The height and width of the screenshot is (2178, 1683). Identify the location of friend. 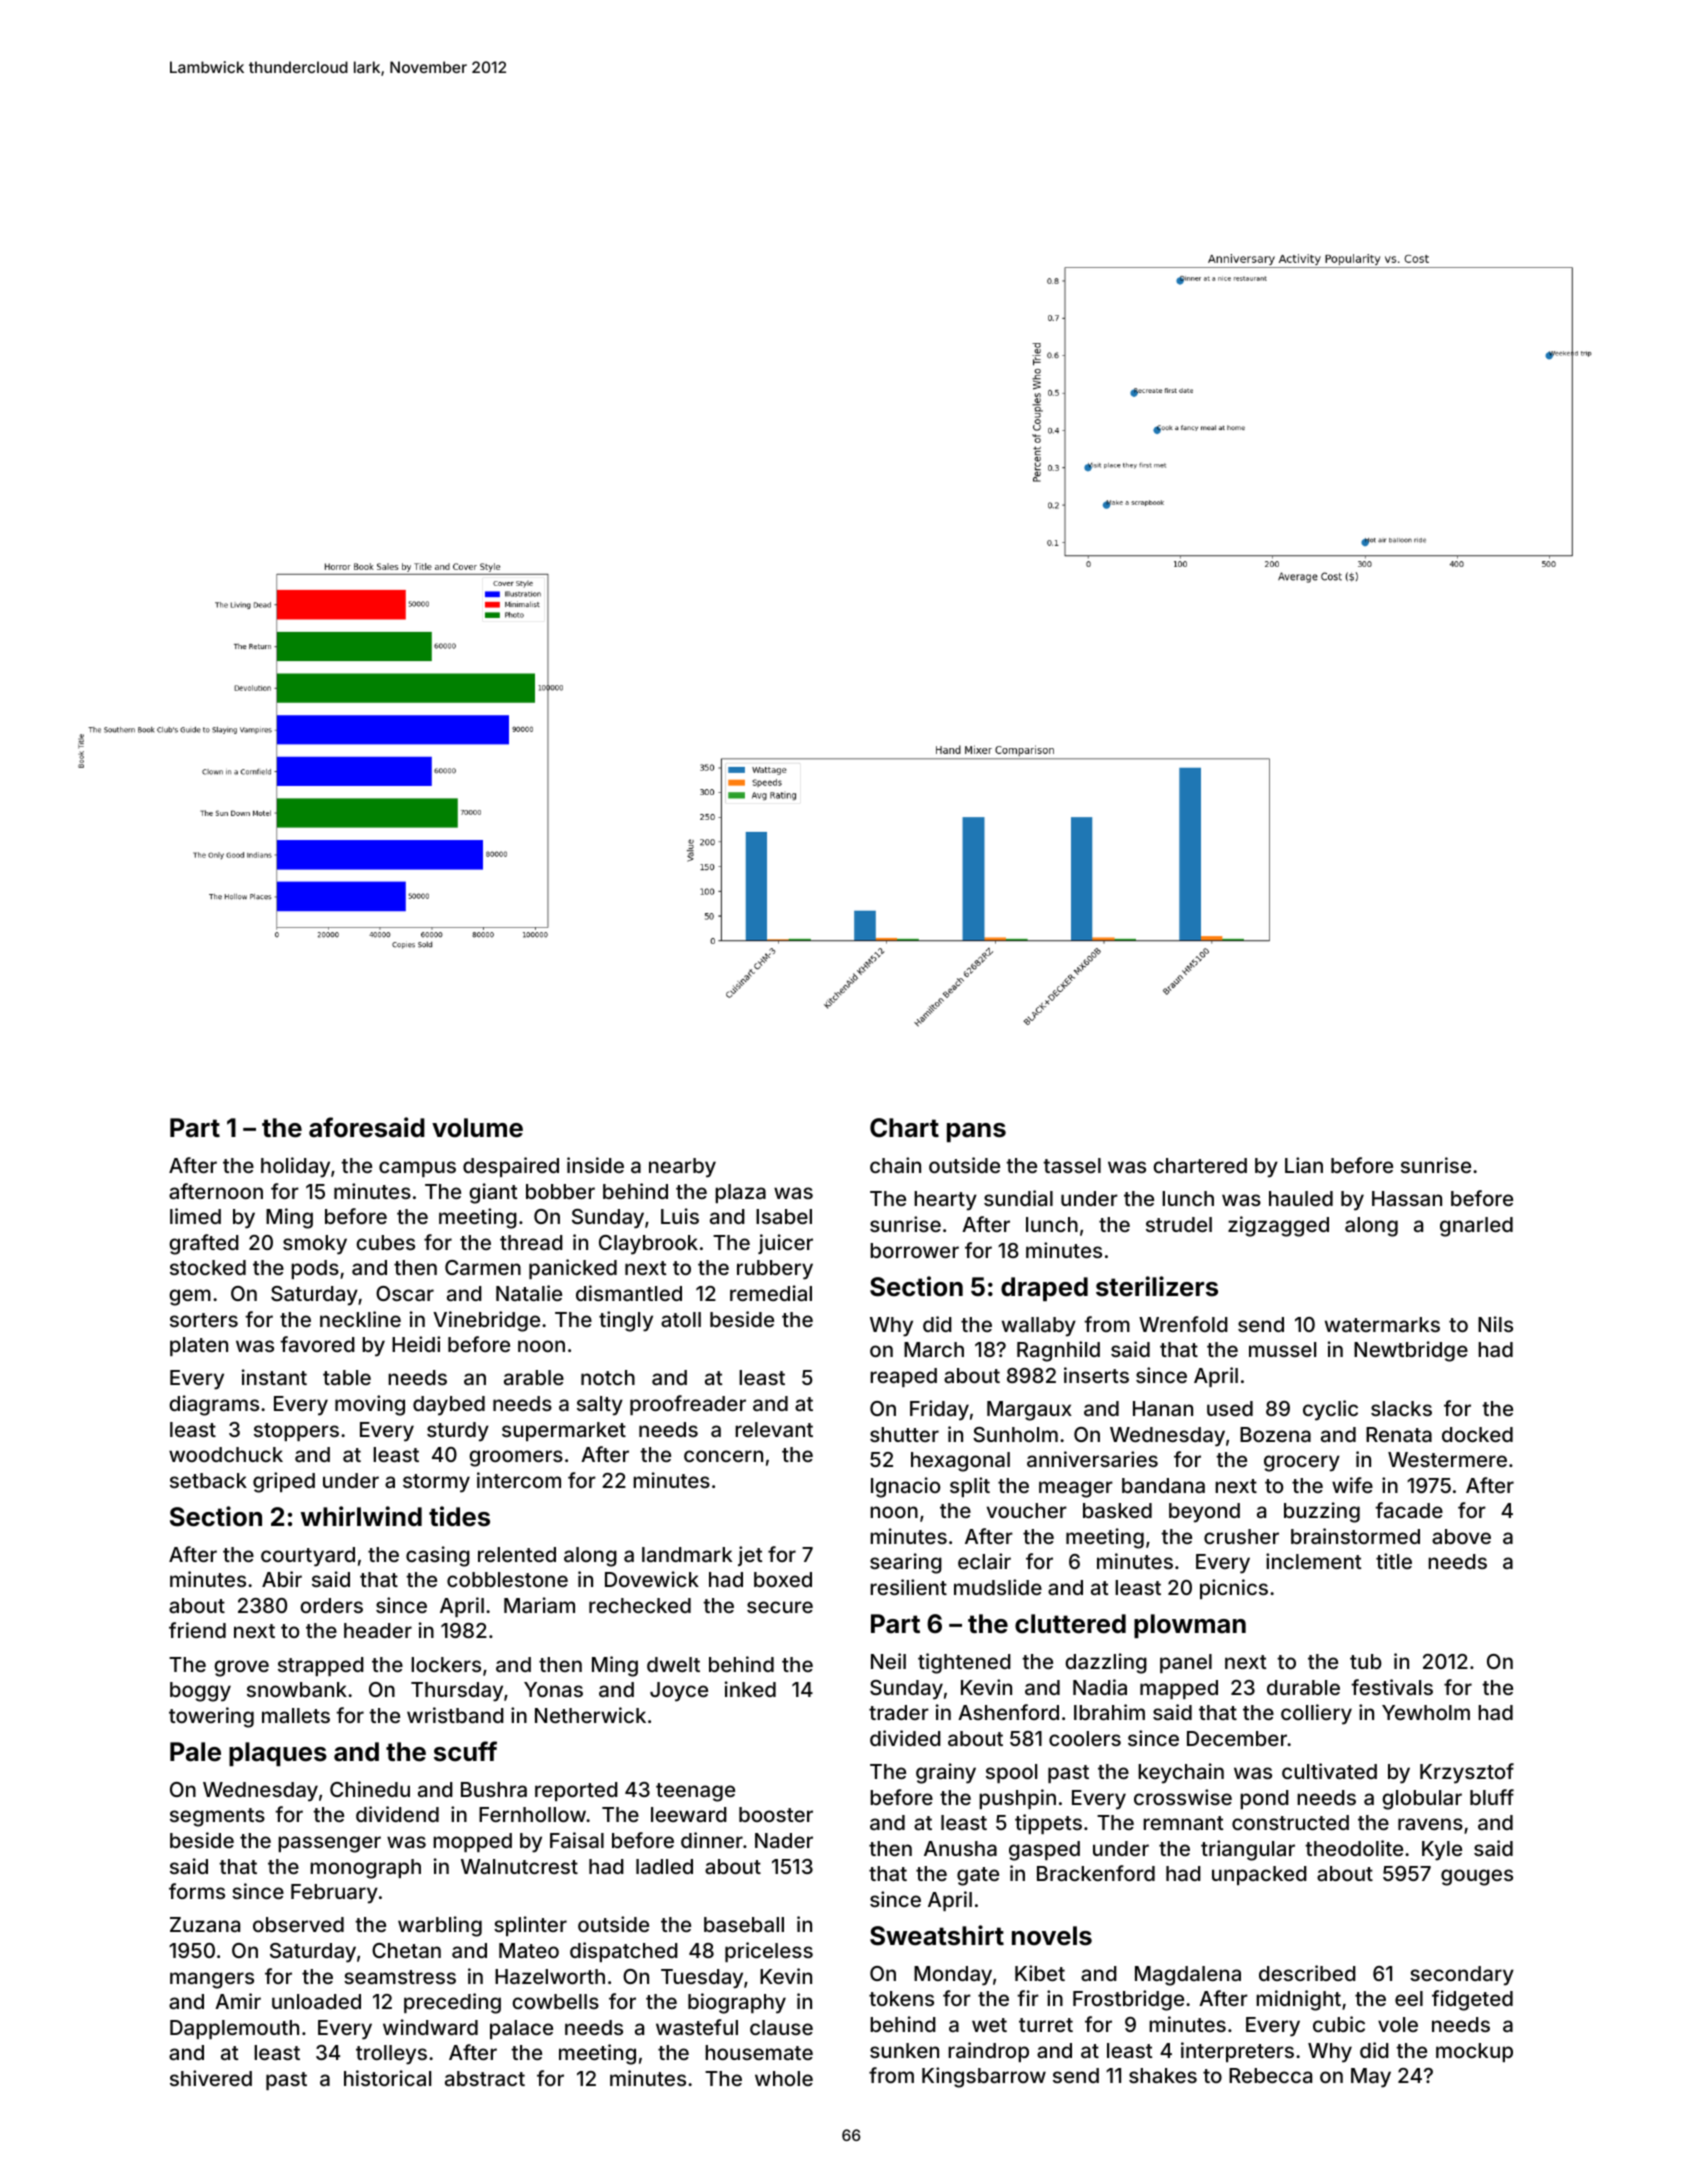
(197, 1630).
